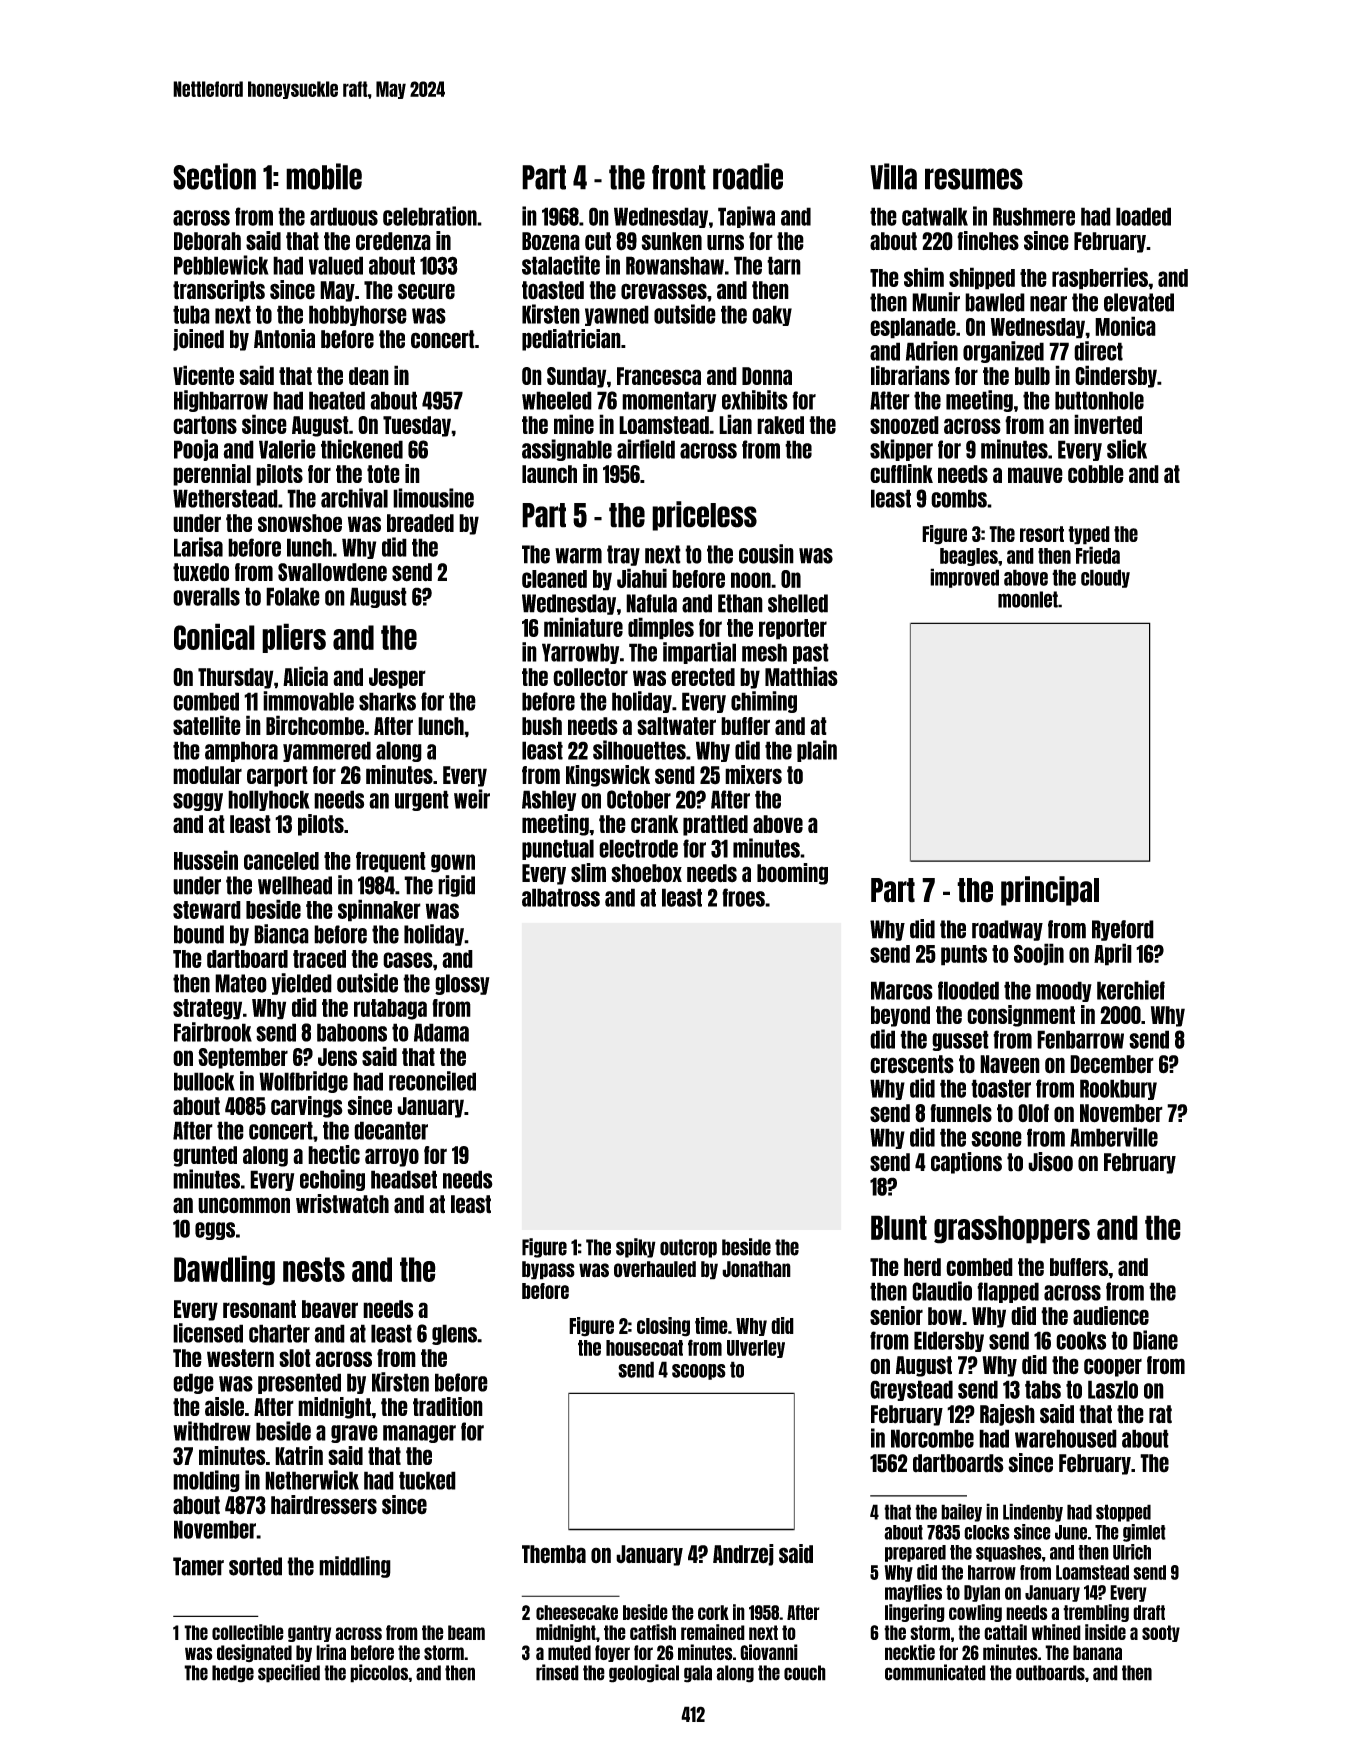 This image has width=1363, height=1764. What do you see at coordinates (198, 802) in the image?
I see `soggy` at bounding box center [198, 802].
